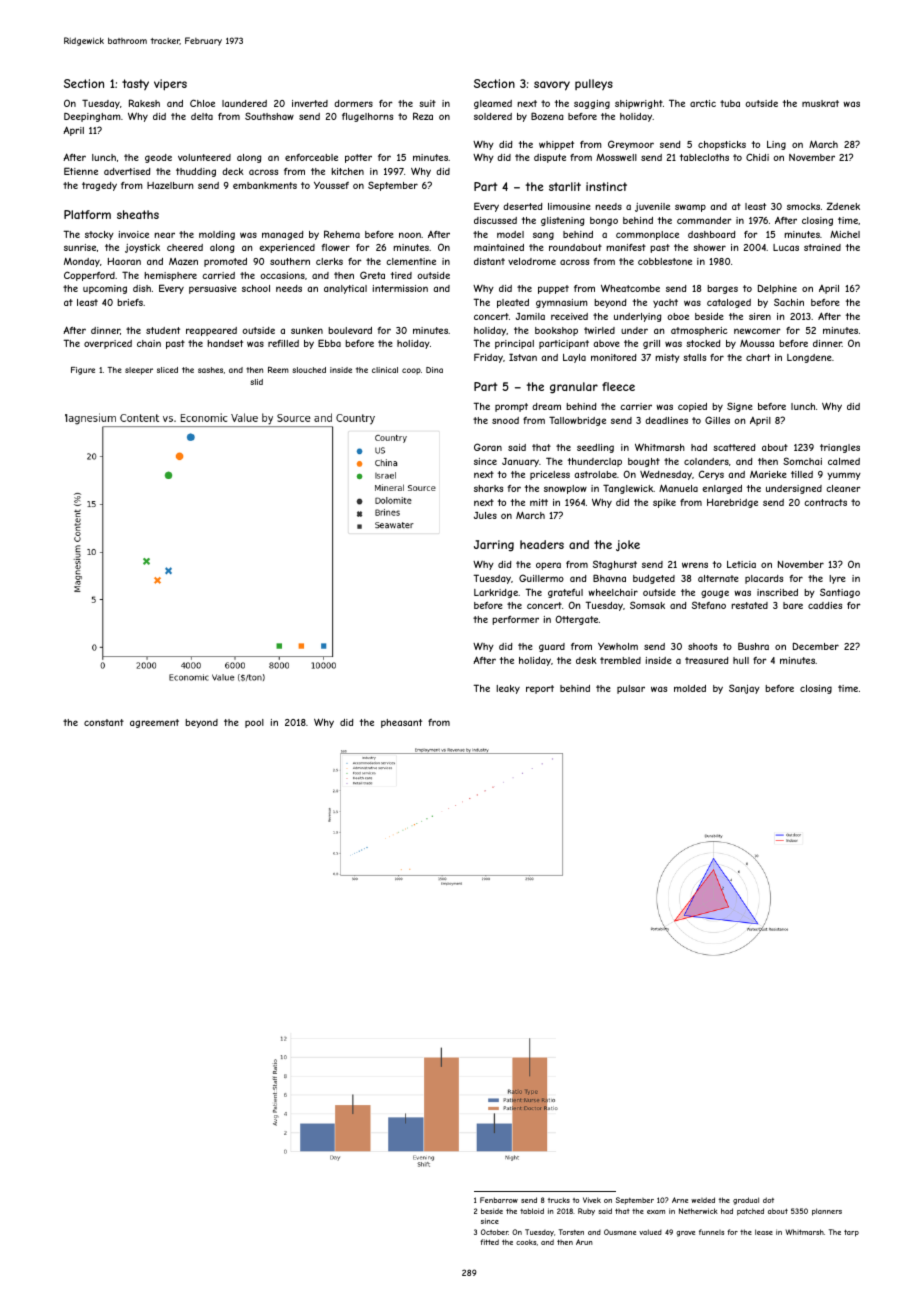 The width and height of the screenshot is (924, 1308). I want to click on Moussa, so click(757, 343).
